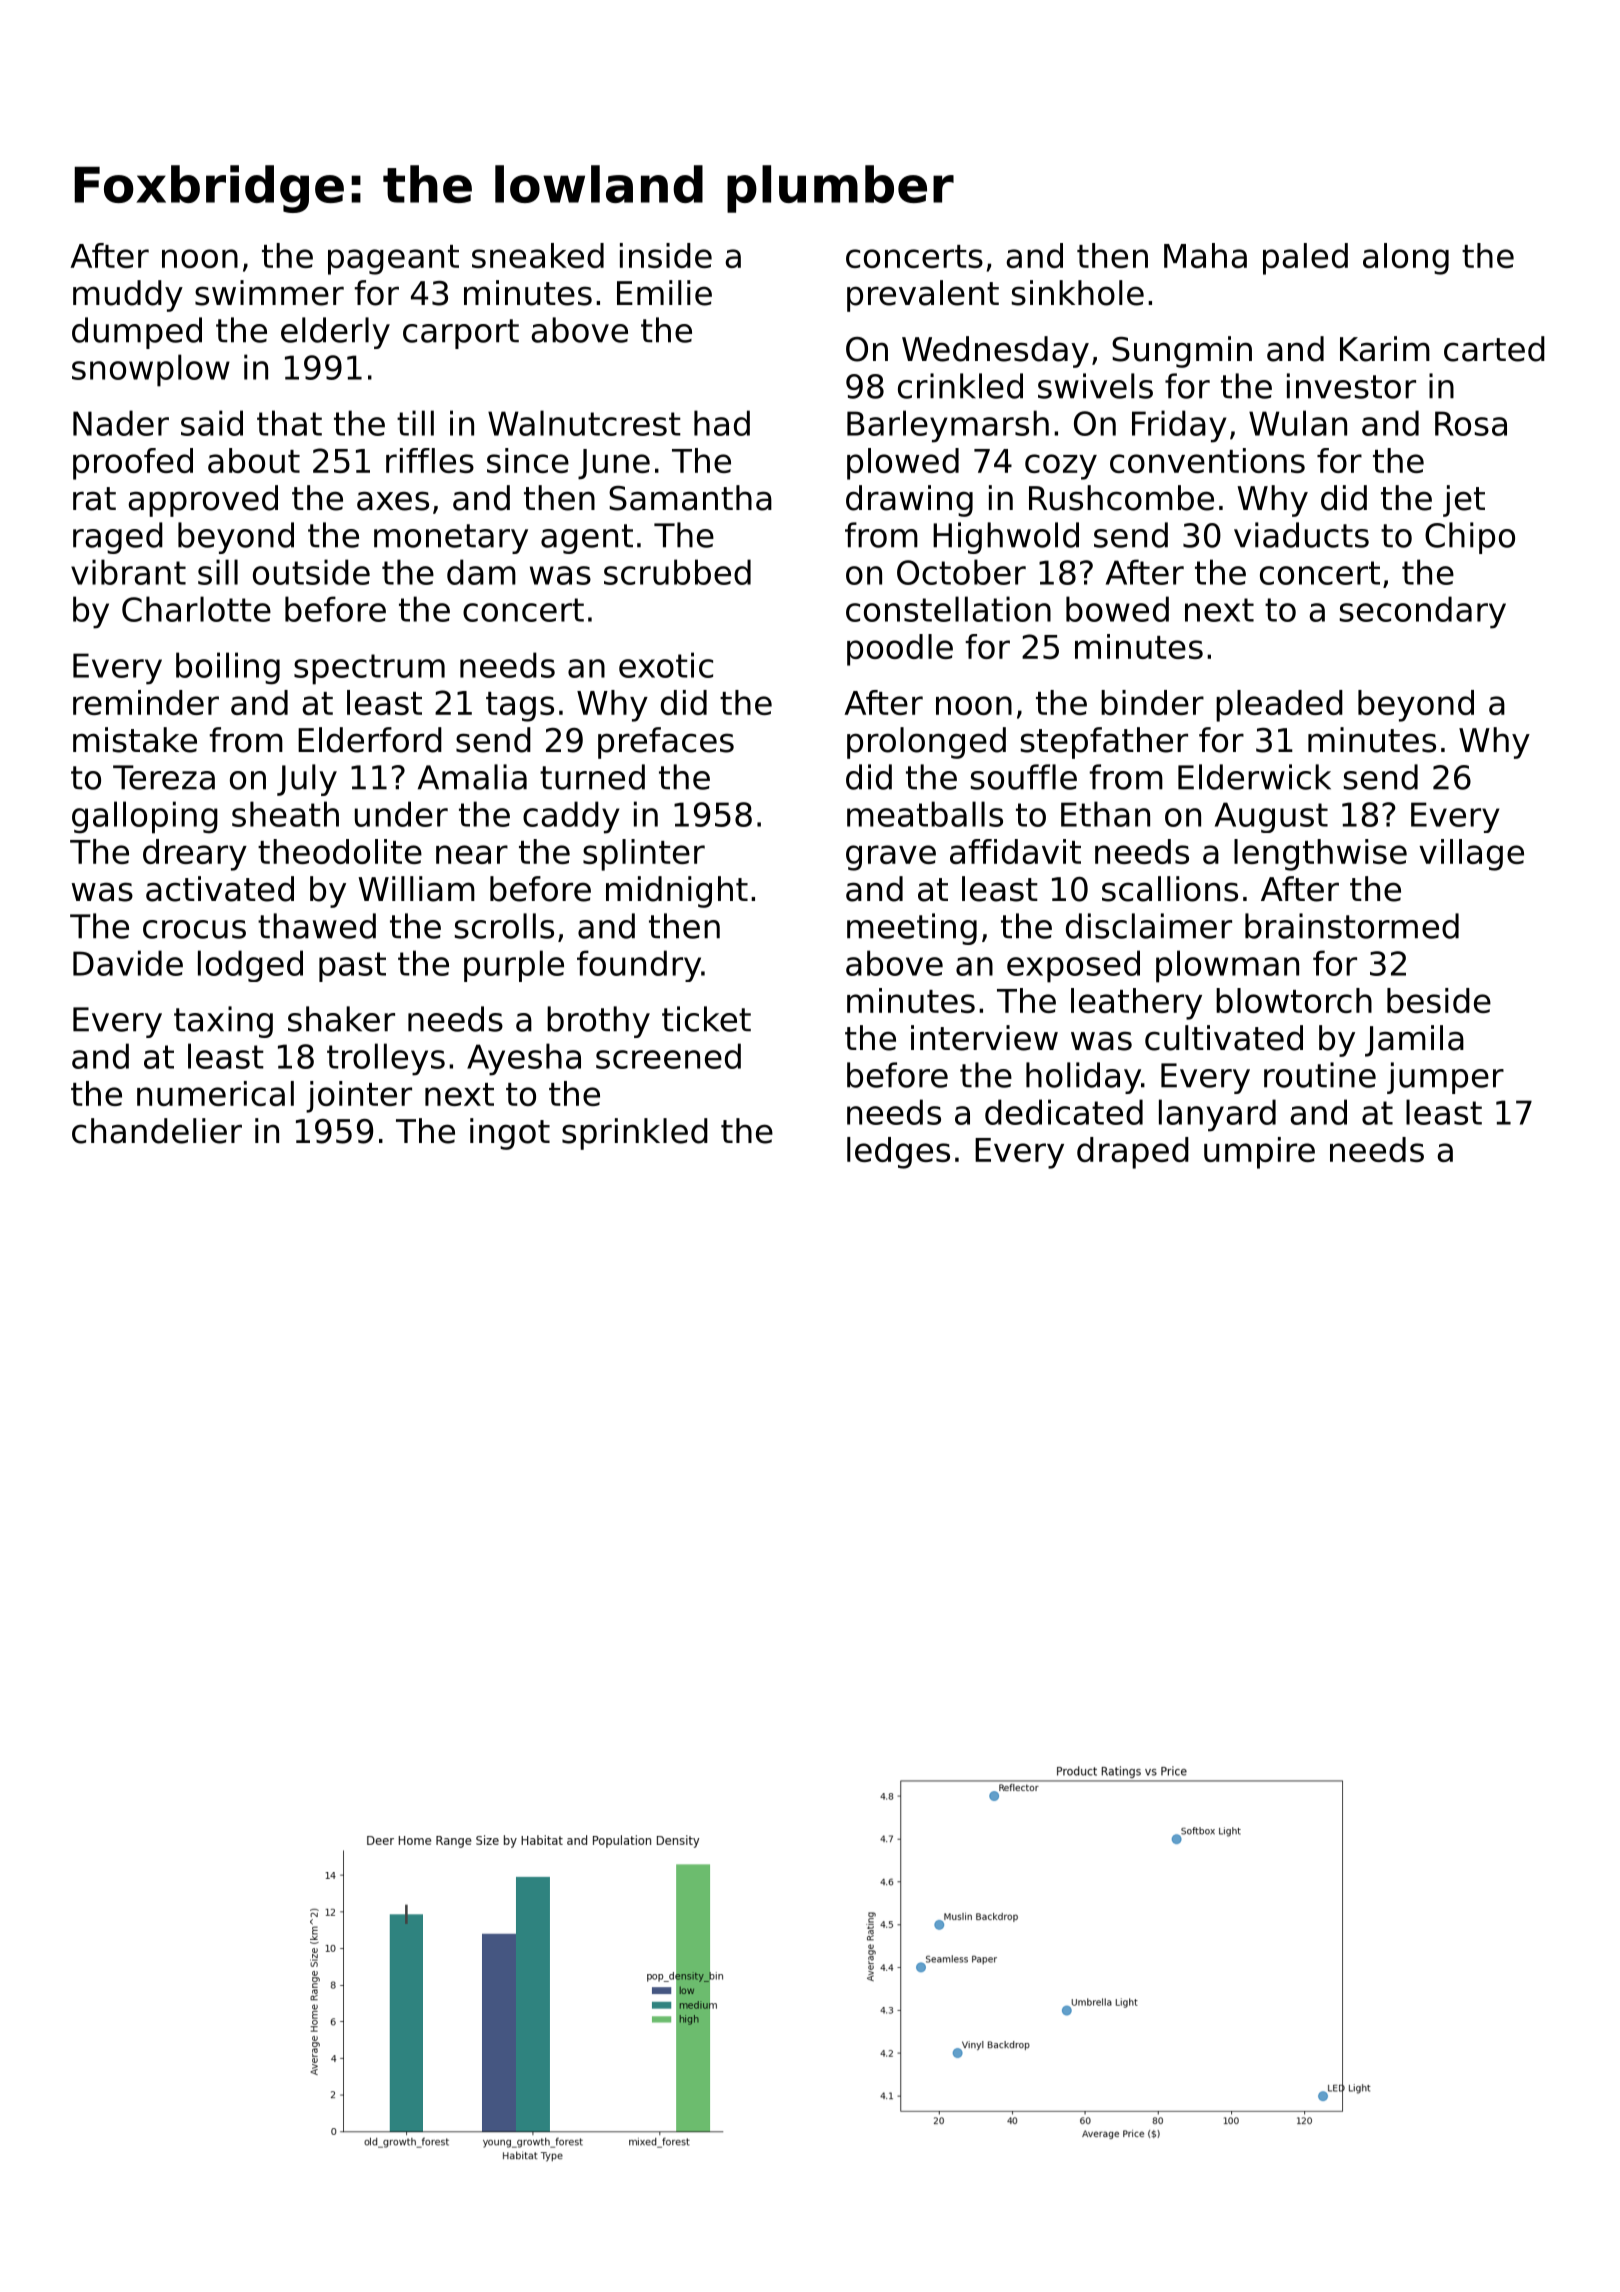 The height and width of the screenshot is (2292, 1620). What do you see at coordinates (128, 296) in the screenshot?
I see `muddy` at bounding box center [128, 296].
